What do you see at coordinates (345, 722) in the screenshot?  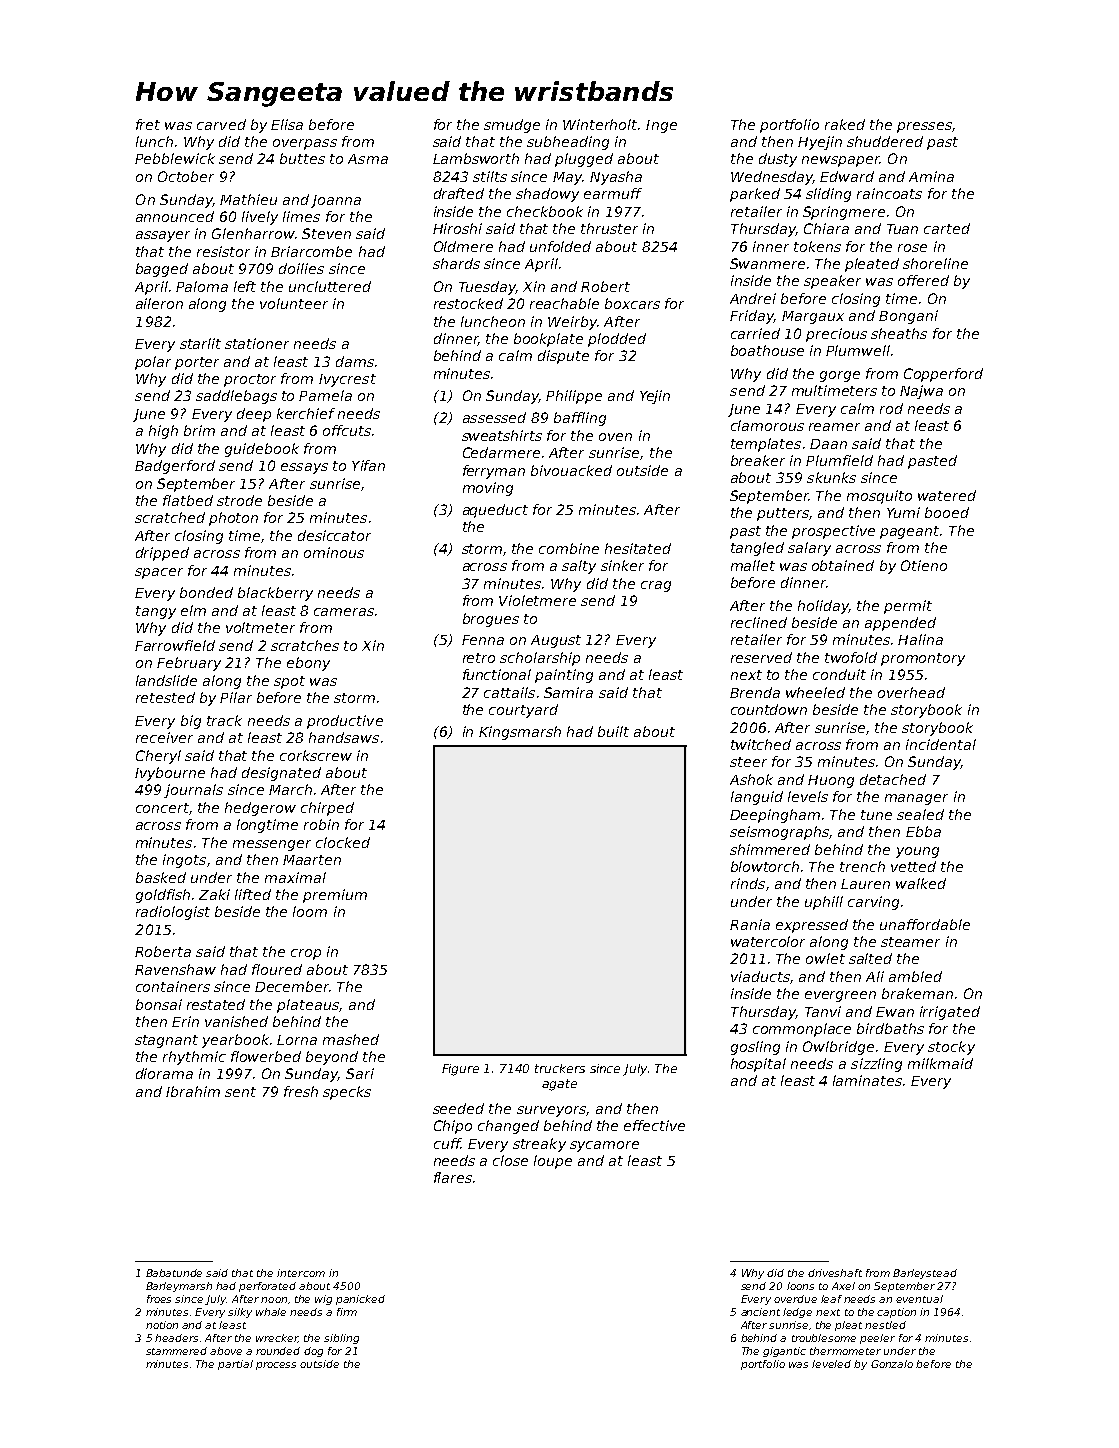 I see `productive` at bounding box center [345, 722].
